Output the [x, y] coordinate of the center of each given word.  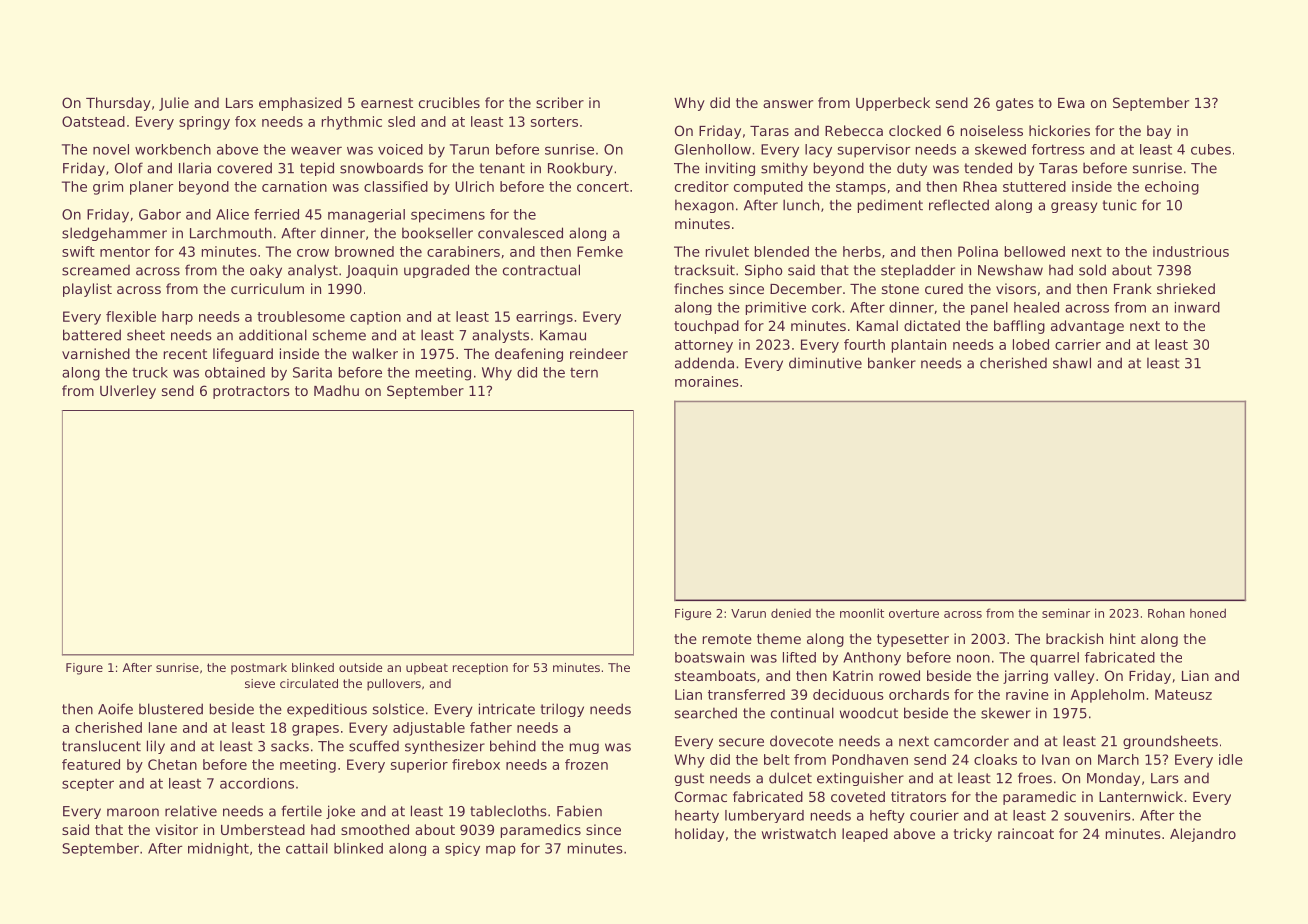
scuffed [374, 746]
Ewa [1071, 103]
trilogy [562, 710]
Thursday [118, 104]
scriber [560, 102]
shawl [1072, 363]
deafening [529, 355]
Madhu [336, 390]
